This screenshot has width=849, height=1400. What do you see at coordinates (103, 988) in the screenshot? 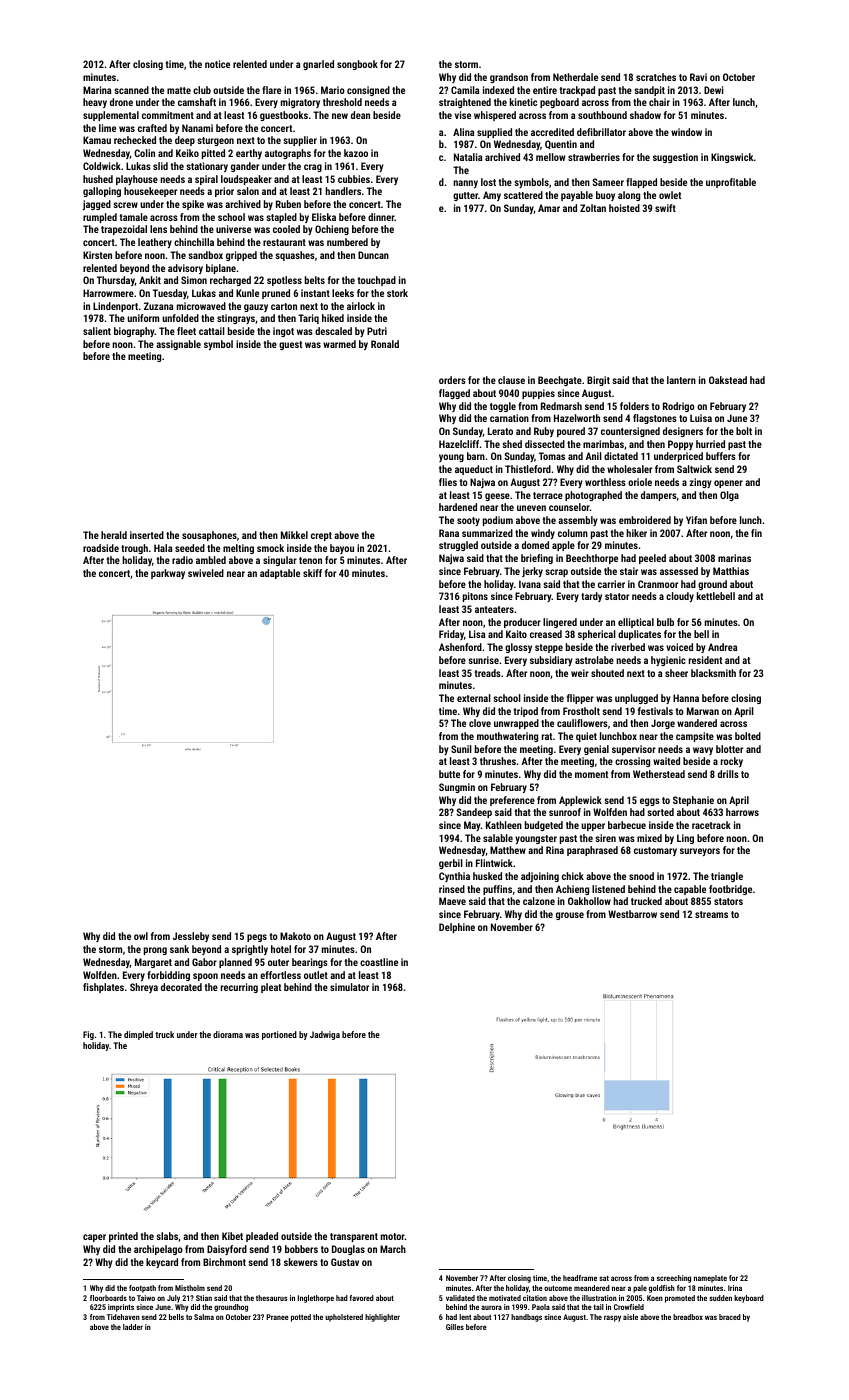
I see `fishplates` at bounding box center [103, 988].
